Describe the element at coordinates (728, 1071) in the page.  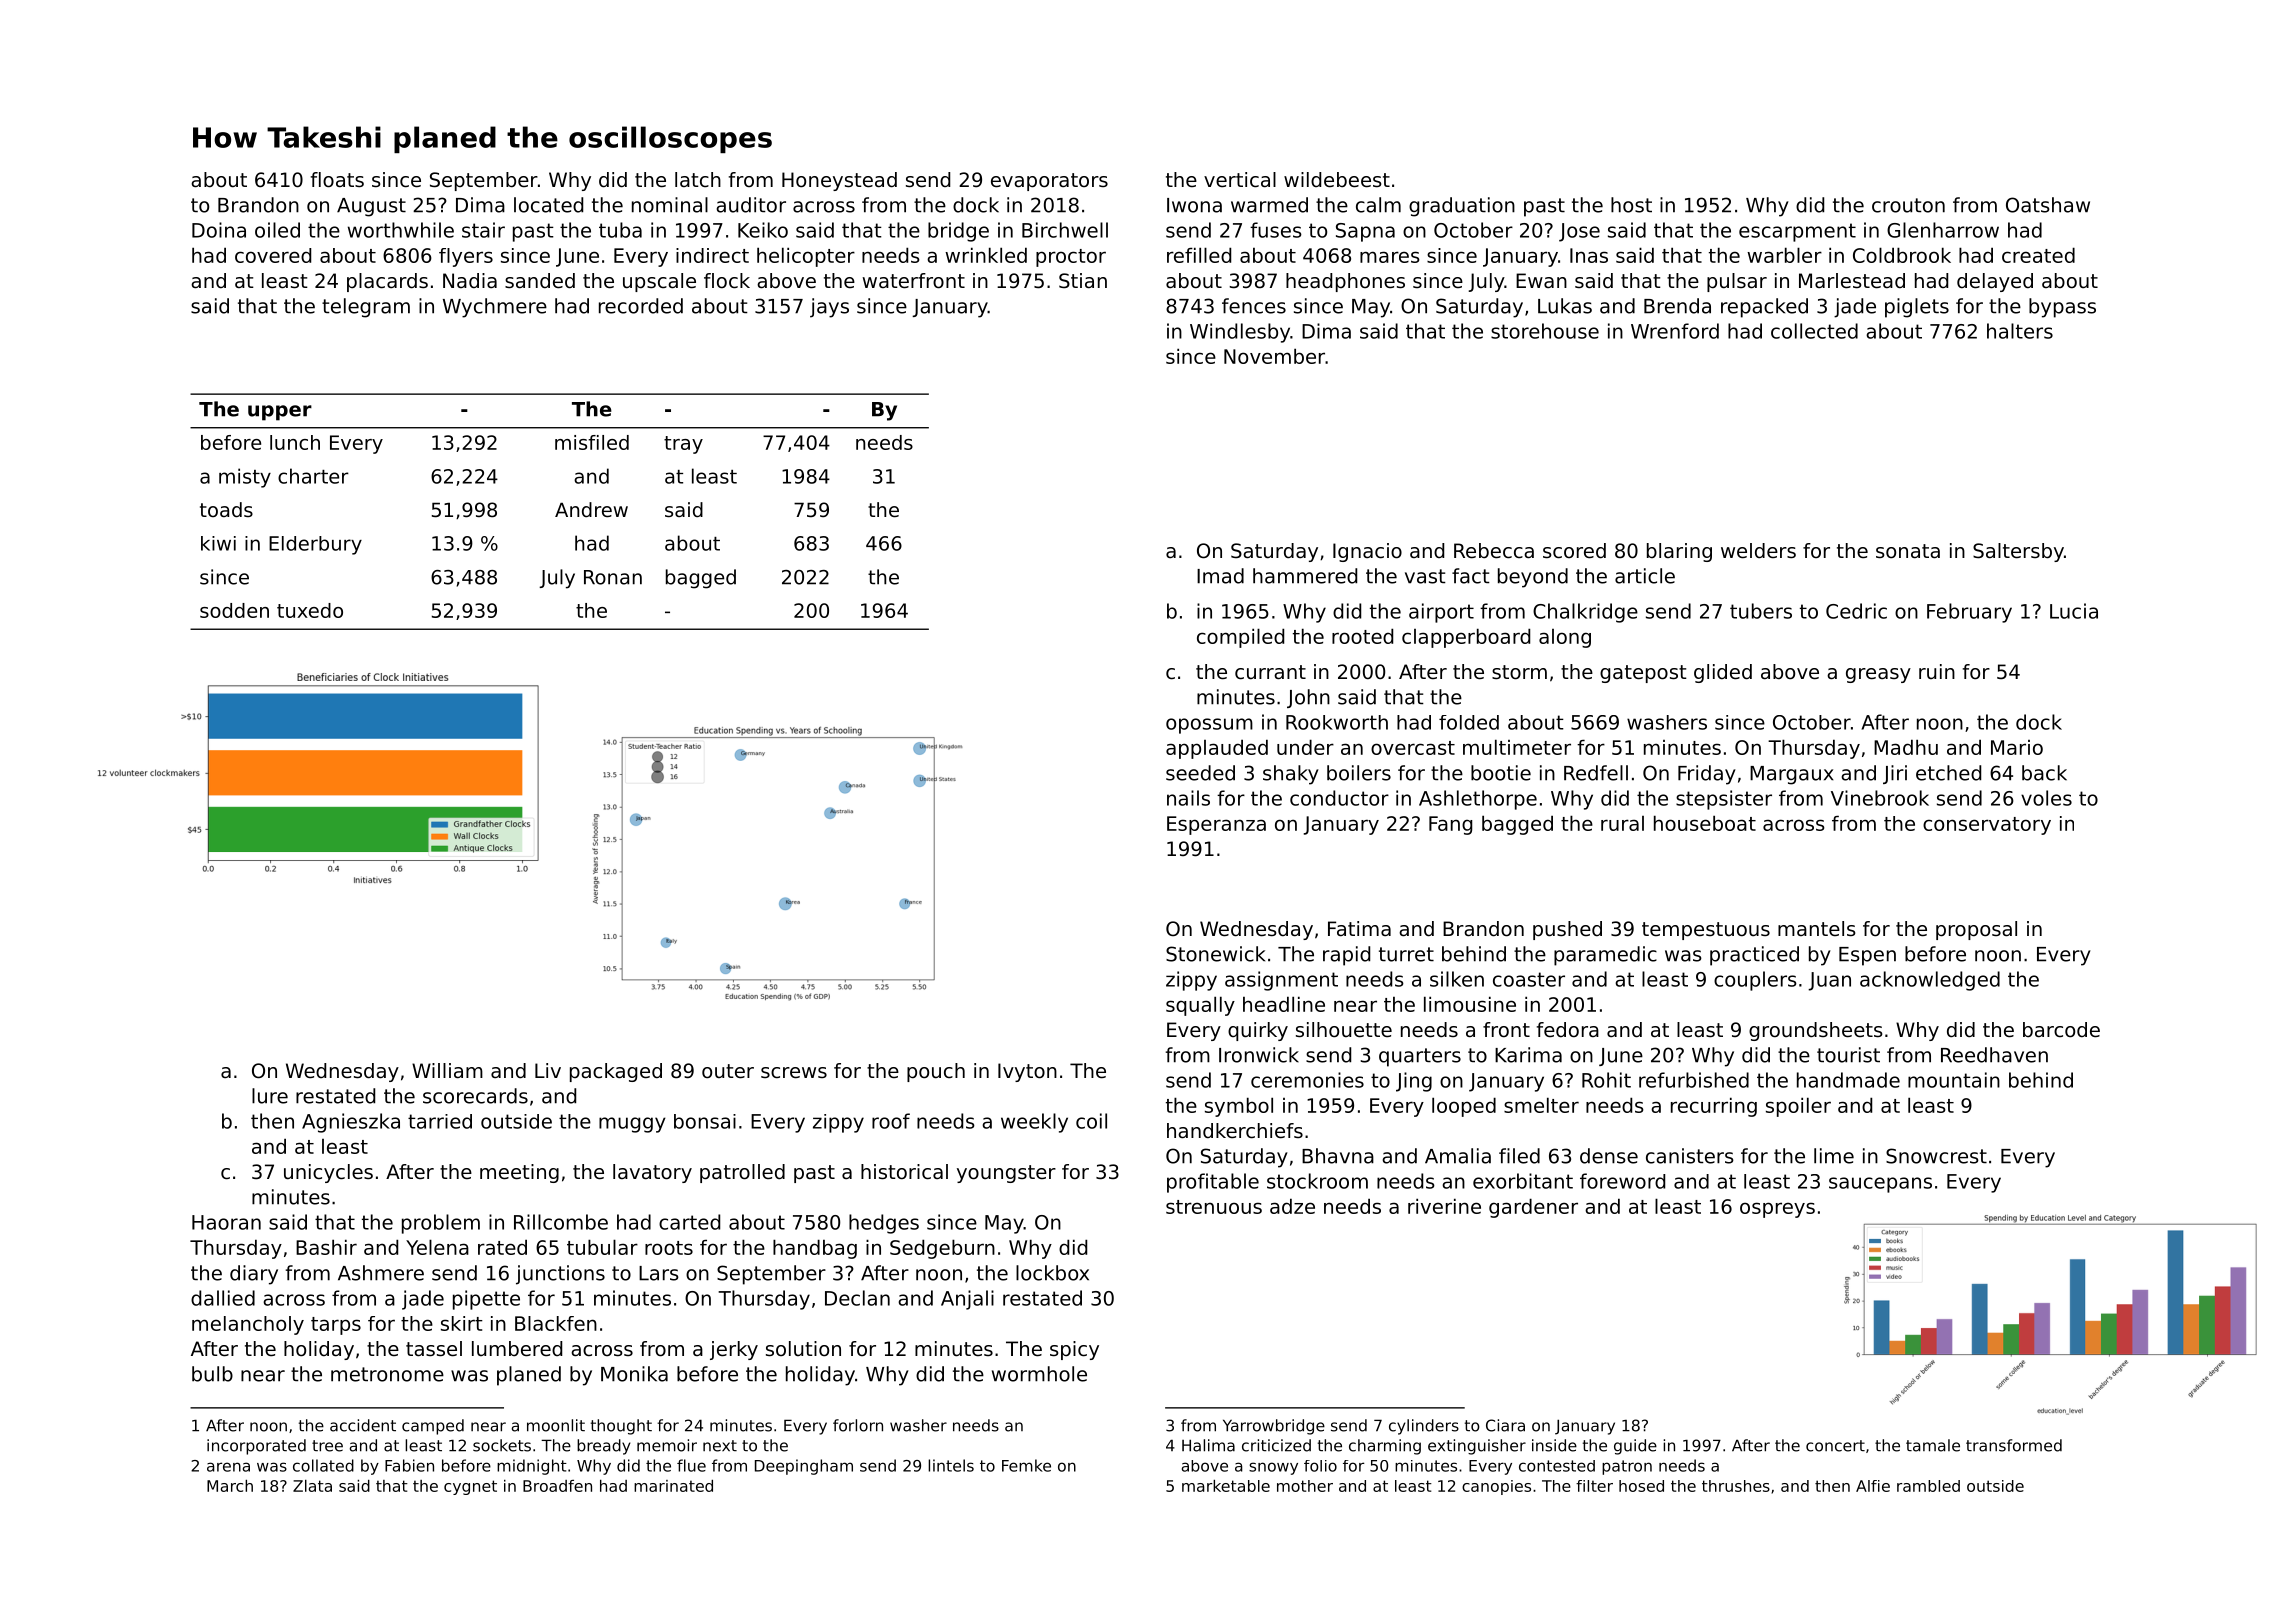
I see `outer` at that location.
